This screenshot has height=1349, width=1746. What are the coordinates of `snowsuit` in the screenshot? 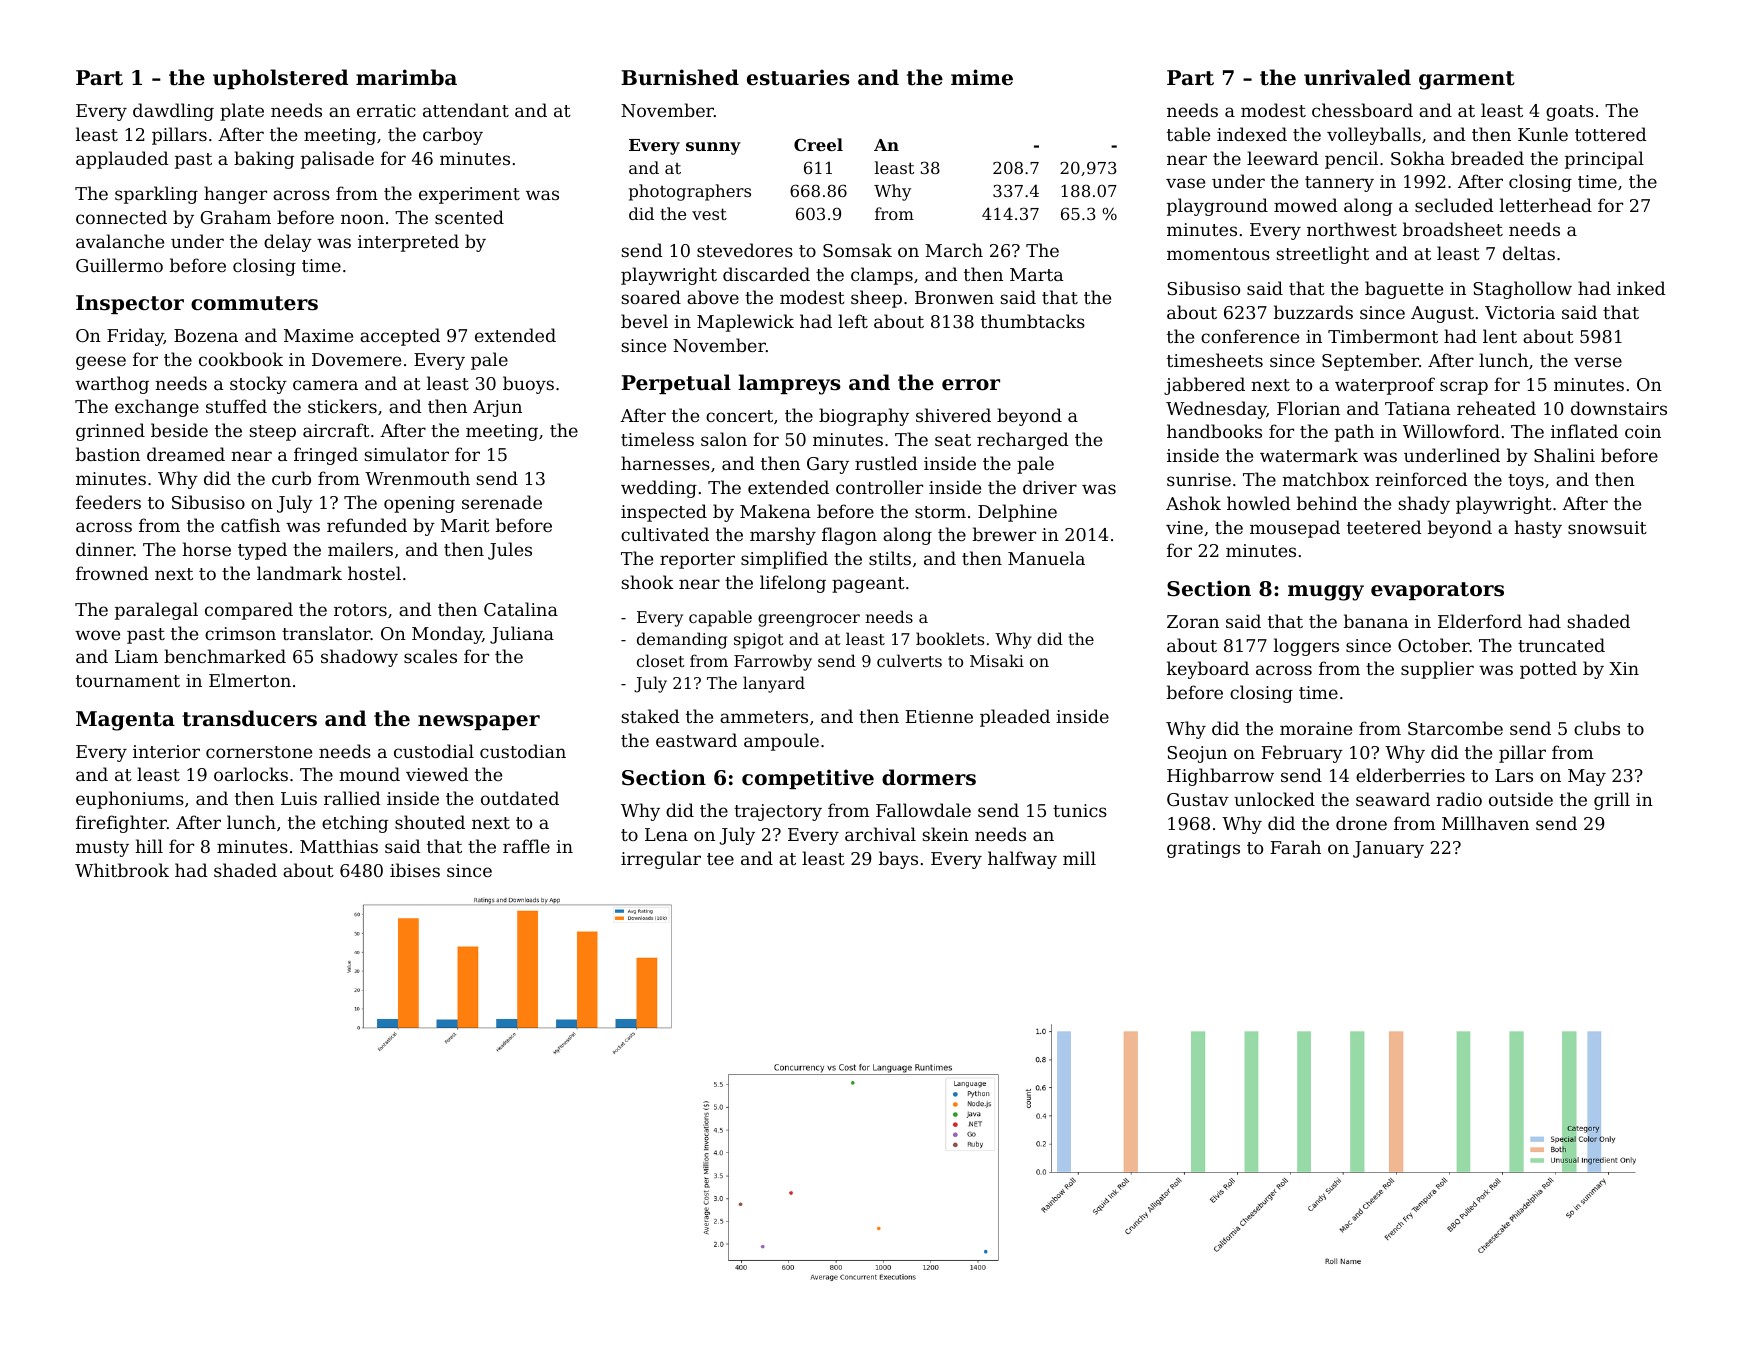 It's located at (1607, 527).
